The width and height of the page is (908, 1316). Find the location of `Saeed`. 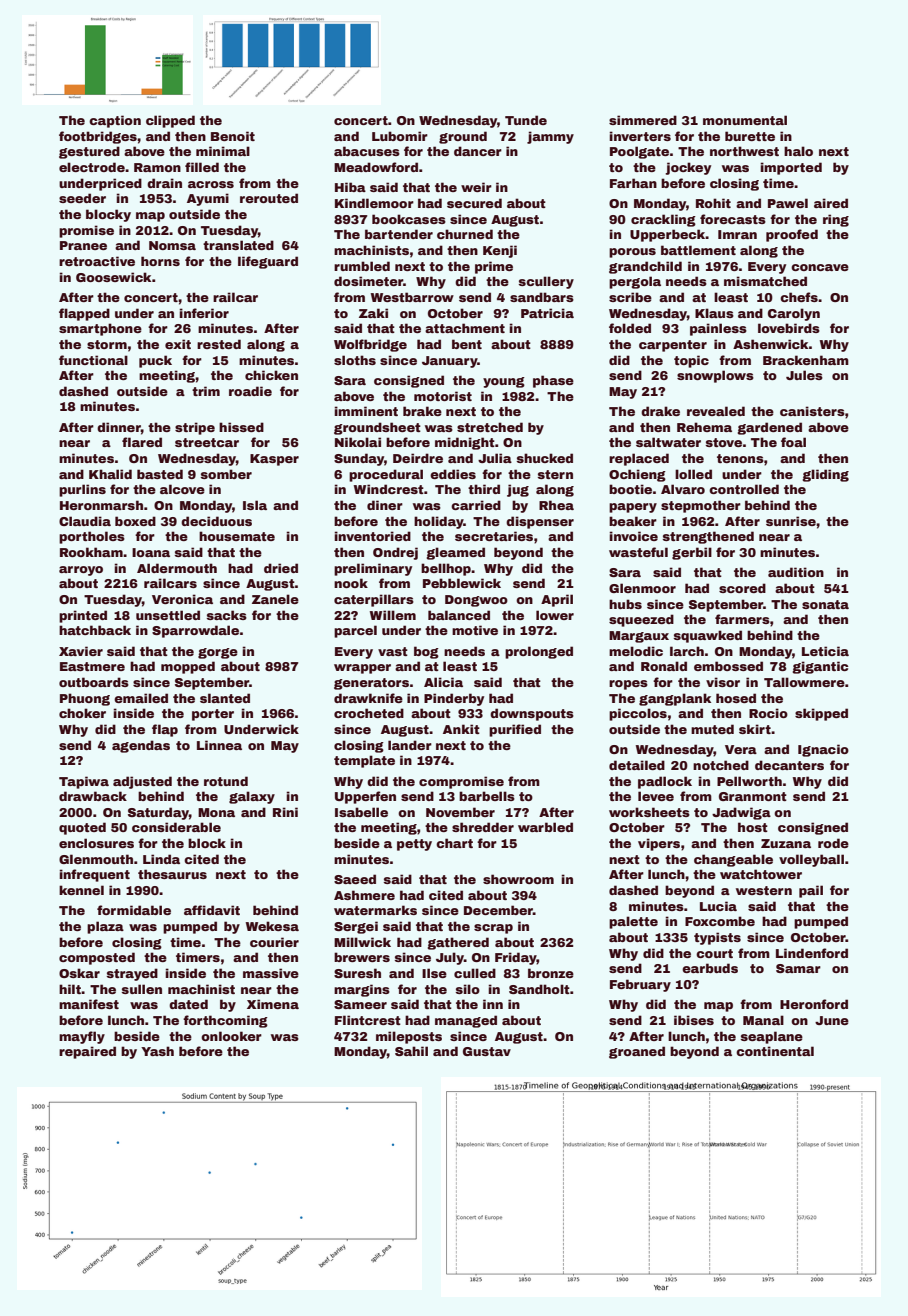

Saeed is located at coordinates (355, 879).
